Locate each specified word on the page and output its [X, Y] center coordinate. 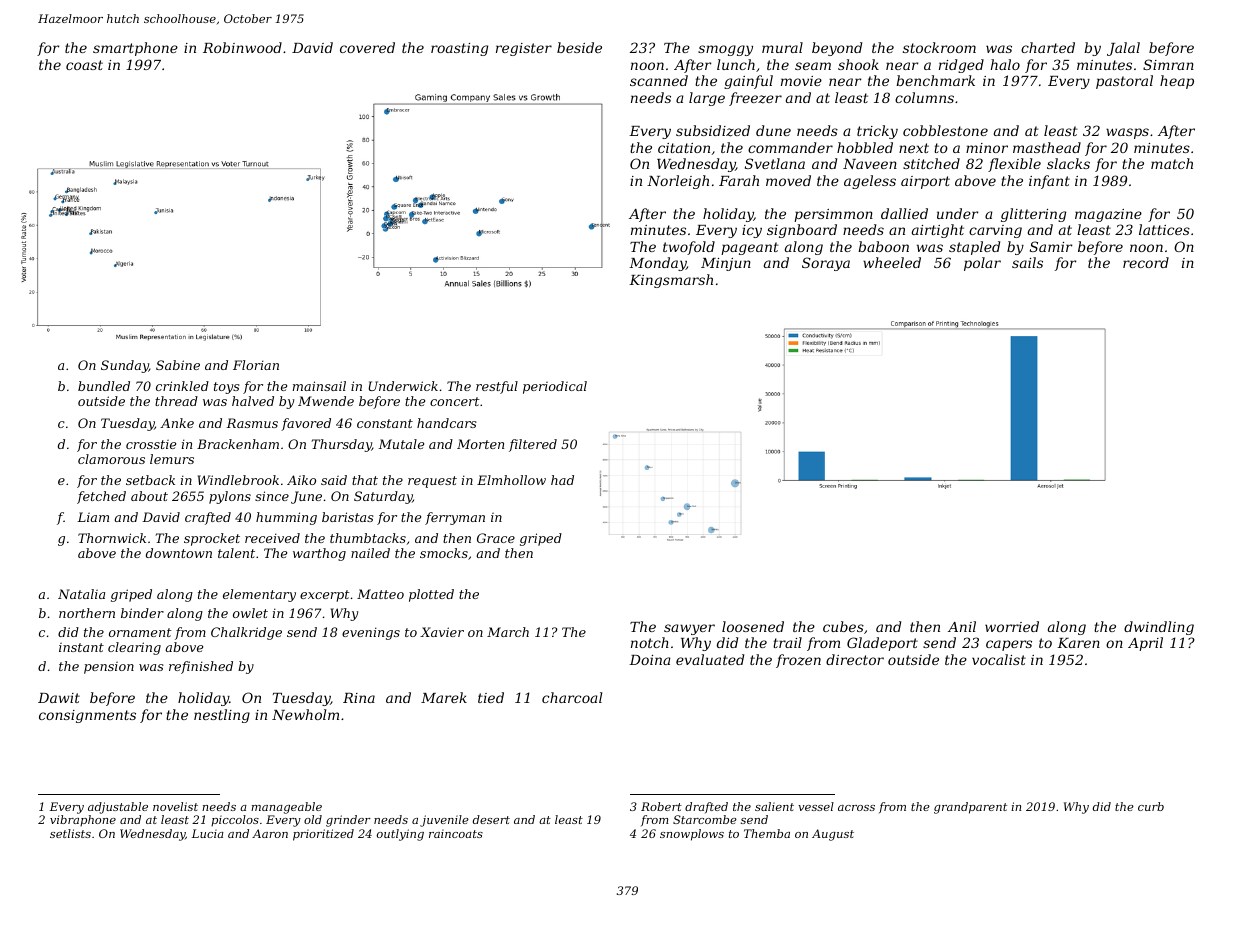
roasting [459, 49]
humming [286, 518]
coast [84, 65]
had [562, 480]
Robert [661, 806]
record [1146, 262]
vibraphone [83, 820]
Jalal [1123, 49]
